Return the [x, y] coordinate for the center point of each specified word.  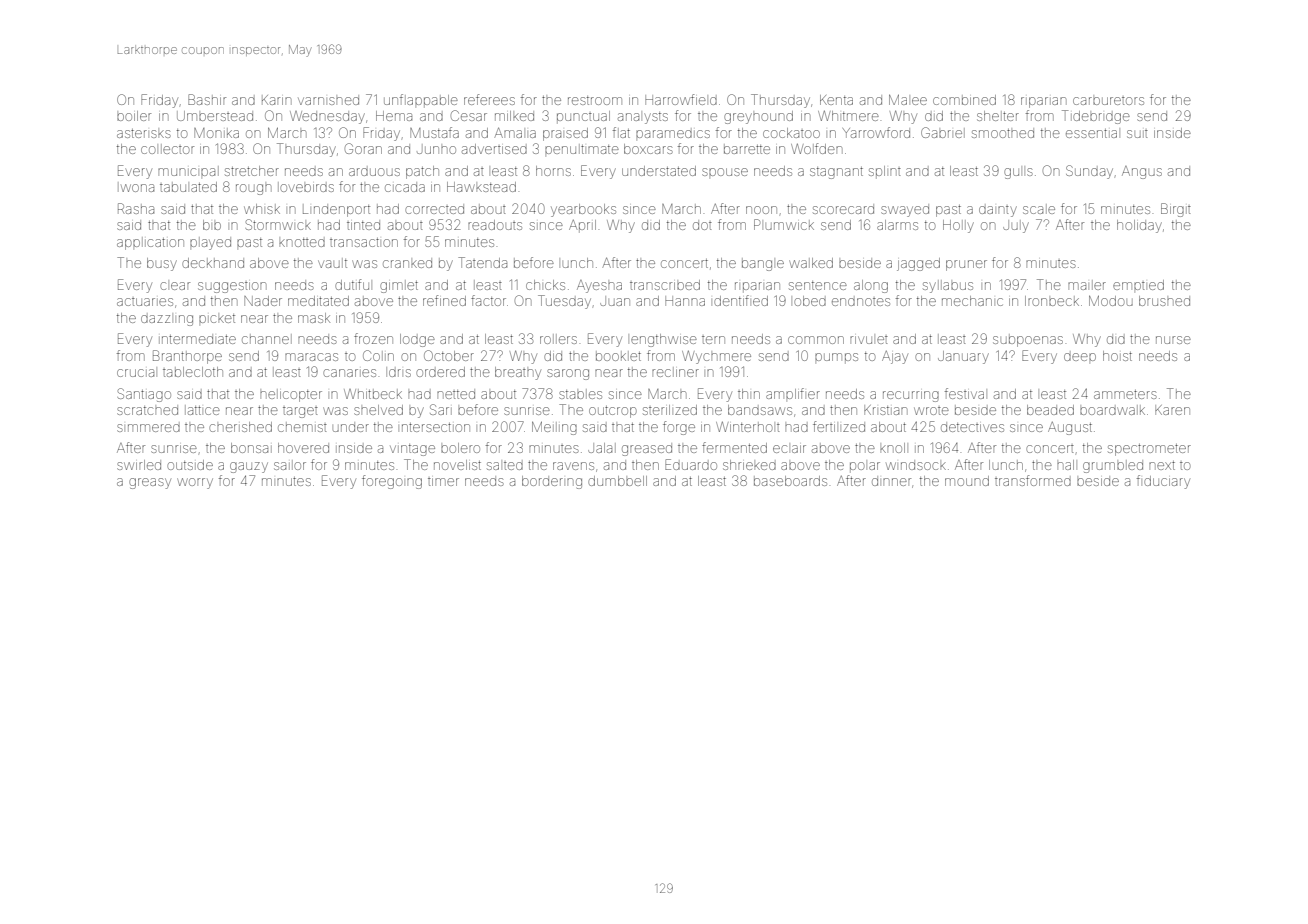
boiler [134, 116]
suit [1137, 134]
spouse [725, 172]
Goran [363, 148]
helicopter [291, 395]
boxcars [648, 149]
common [816, 340]
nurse [1173, 340]
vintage [412, 450]
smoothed [1003, 133]
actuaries [145, 302]
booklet [618, 356]
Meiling [554, 428]
